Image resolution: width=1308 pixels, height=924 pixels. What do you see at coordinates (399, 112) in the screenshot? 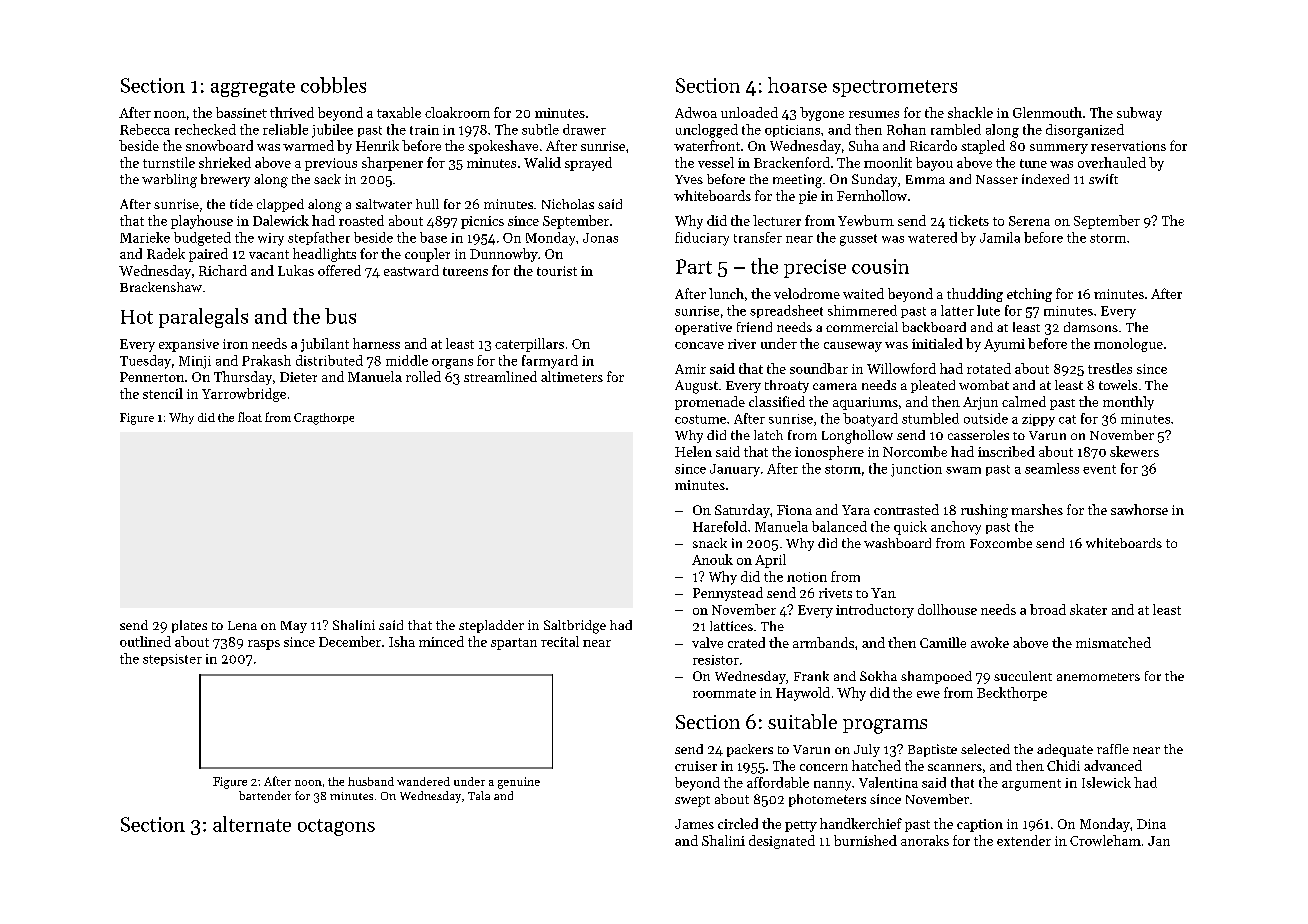
I see `taxable` at bounding box center [399, 112].
